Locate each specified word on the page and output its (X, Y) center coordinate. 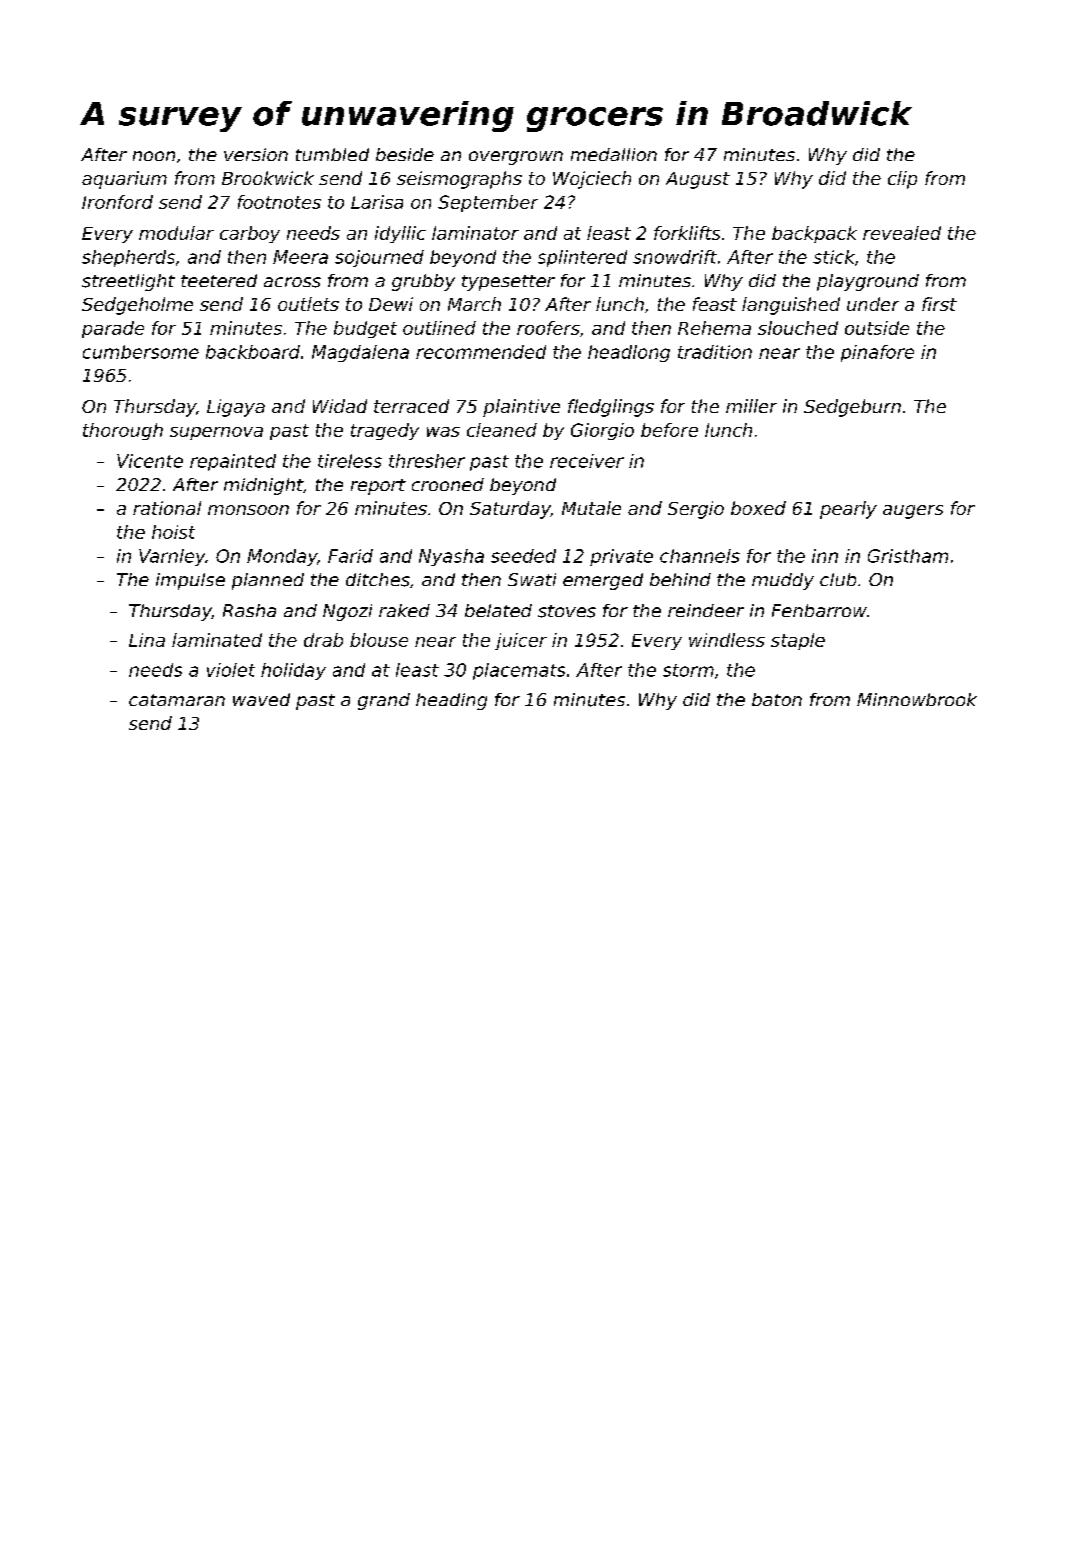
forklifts (687, 233)
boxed (758, 508)
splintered (582, 258)
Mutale (591, 508)
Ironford (117, 202)
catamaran (177, 700)
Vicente (150, 461)
